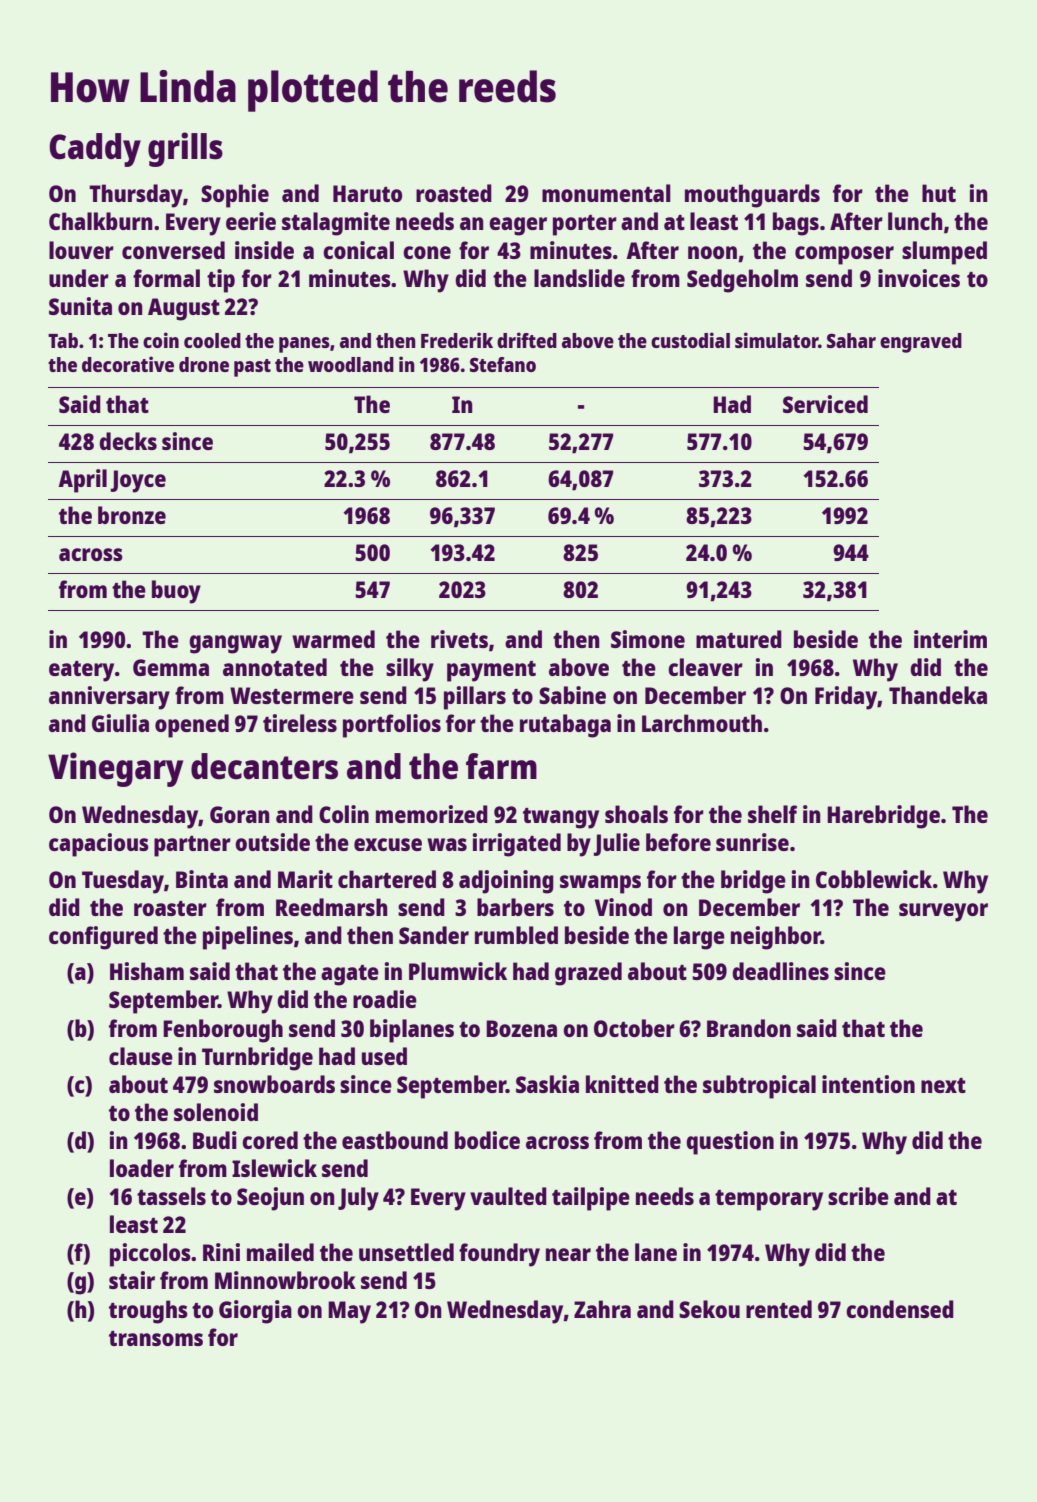 This image has width=1037, height=1502. I want to click on lunch, so click(915, 221).
